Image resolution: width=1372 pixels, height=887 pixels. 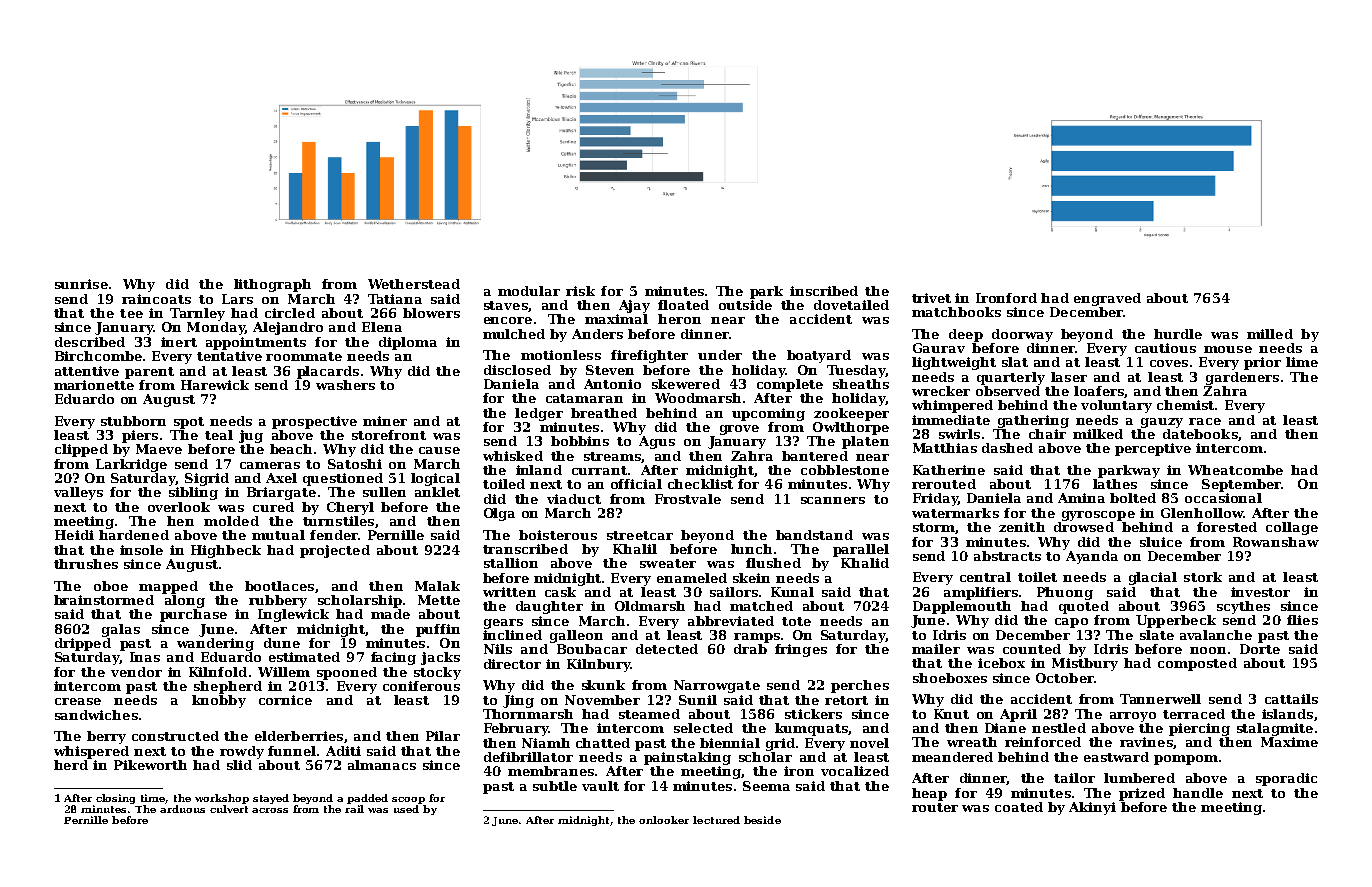 What do you see at coordinates (1260, 649) in the screenshot?
I see `Dorte` at bounding box center [1260, 649].
